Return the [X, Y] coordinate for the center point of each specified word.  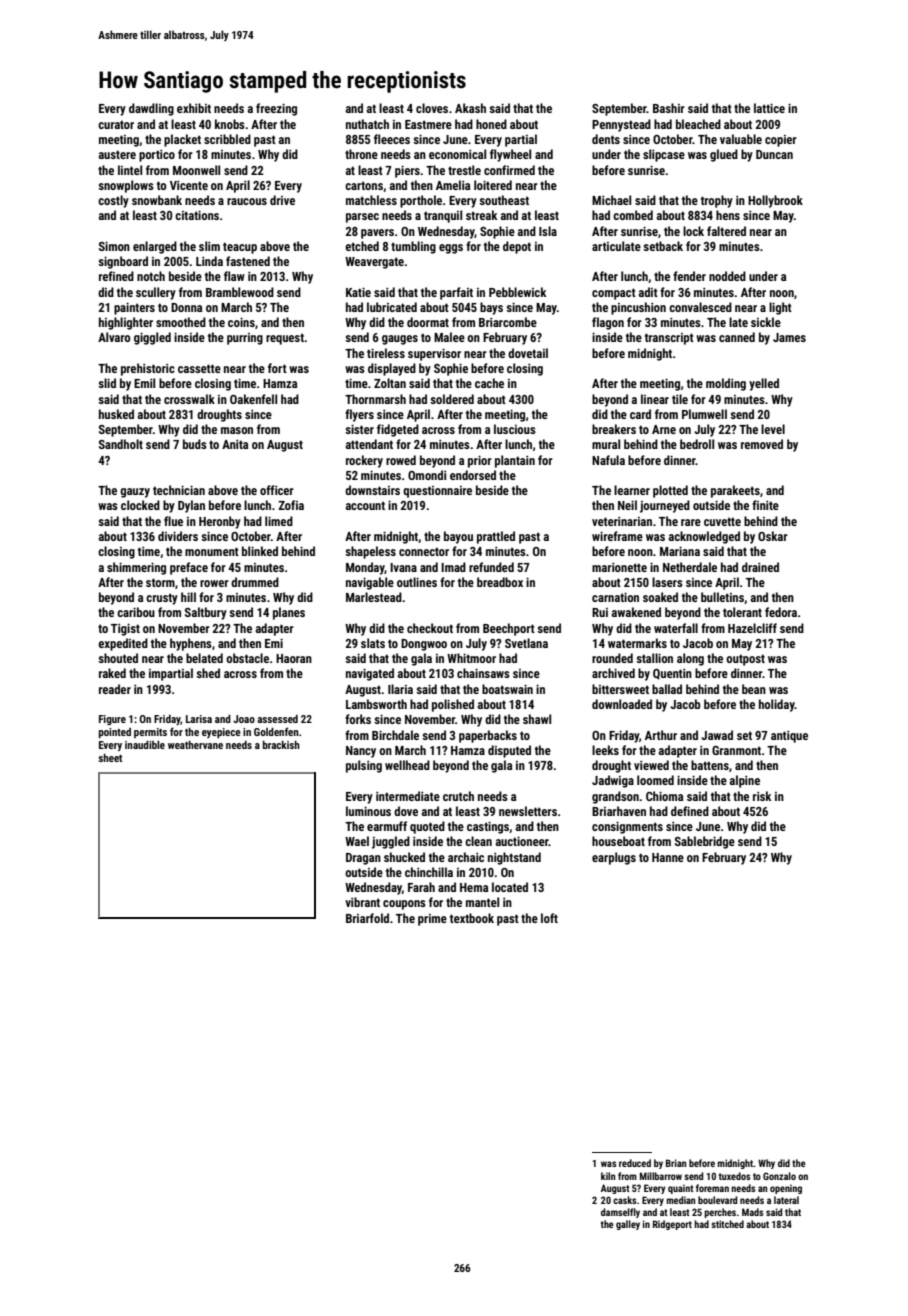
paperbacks [488, 736]
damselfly [620, 1213]
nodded [727, 276]
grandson [615, 797]
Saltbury [206, 613]
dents [606, 139]
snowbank [157, 200]
